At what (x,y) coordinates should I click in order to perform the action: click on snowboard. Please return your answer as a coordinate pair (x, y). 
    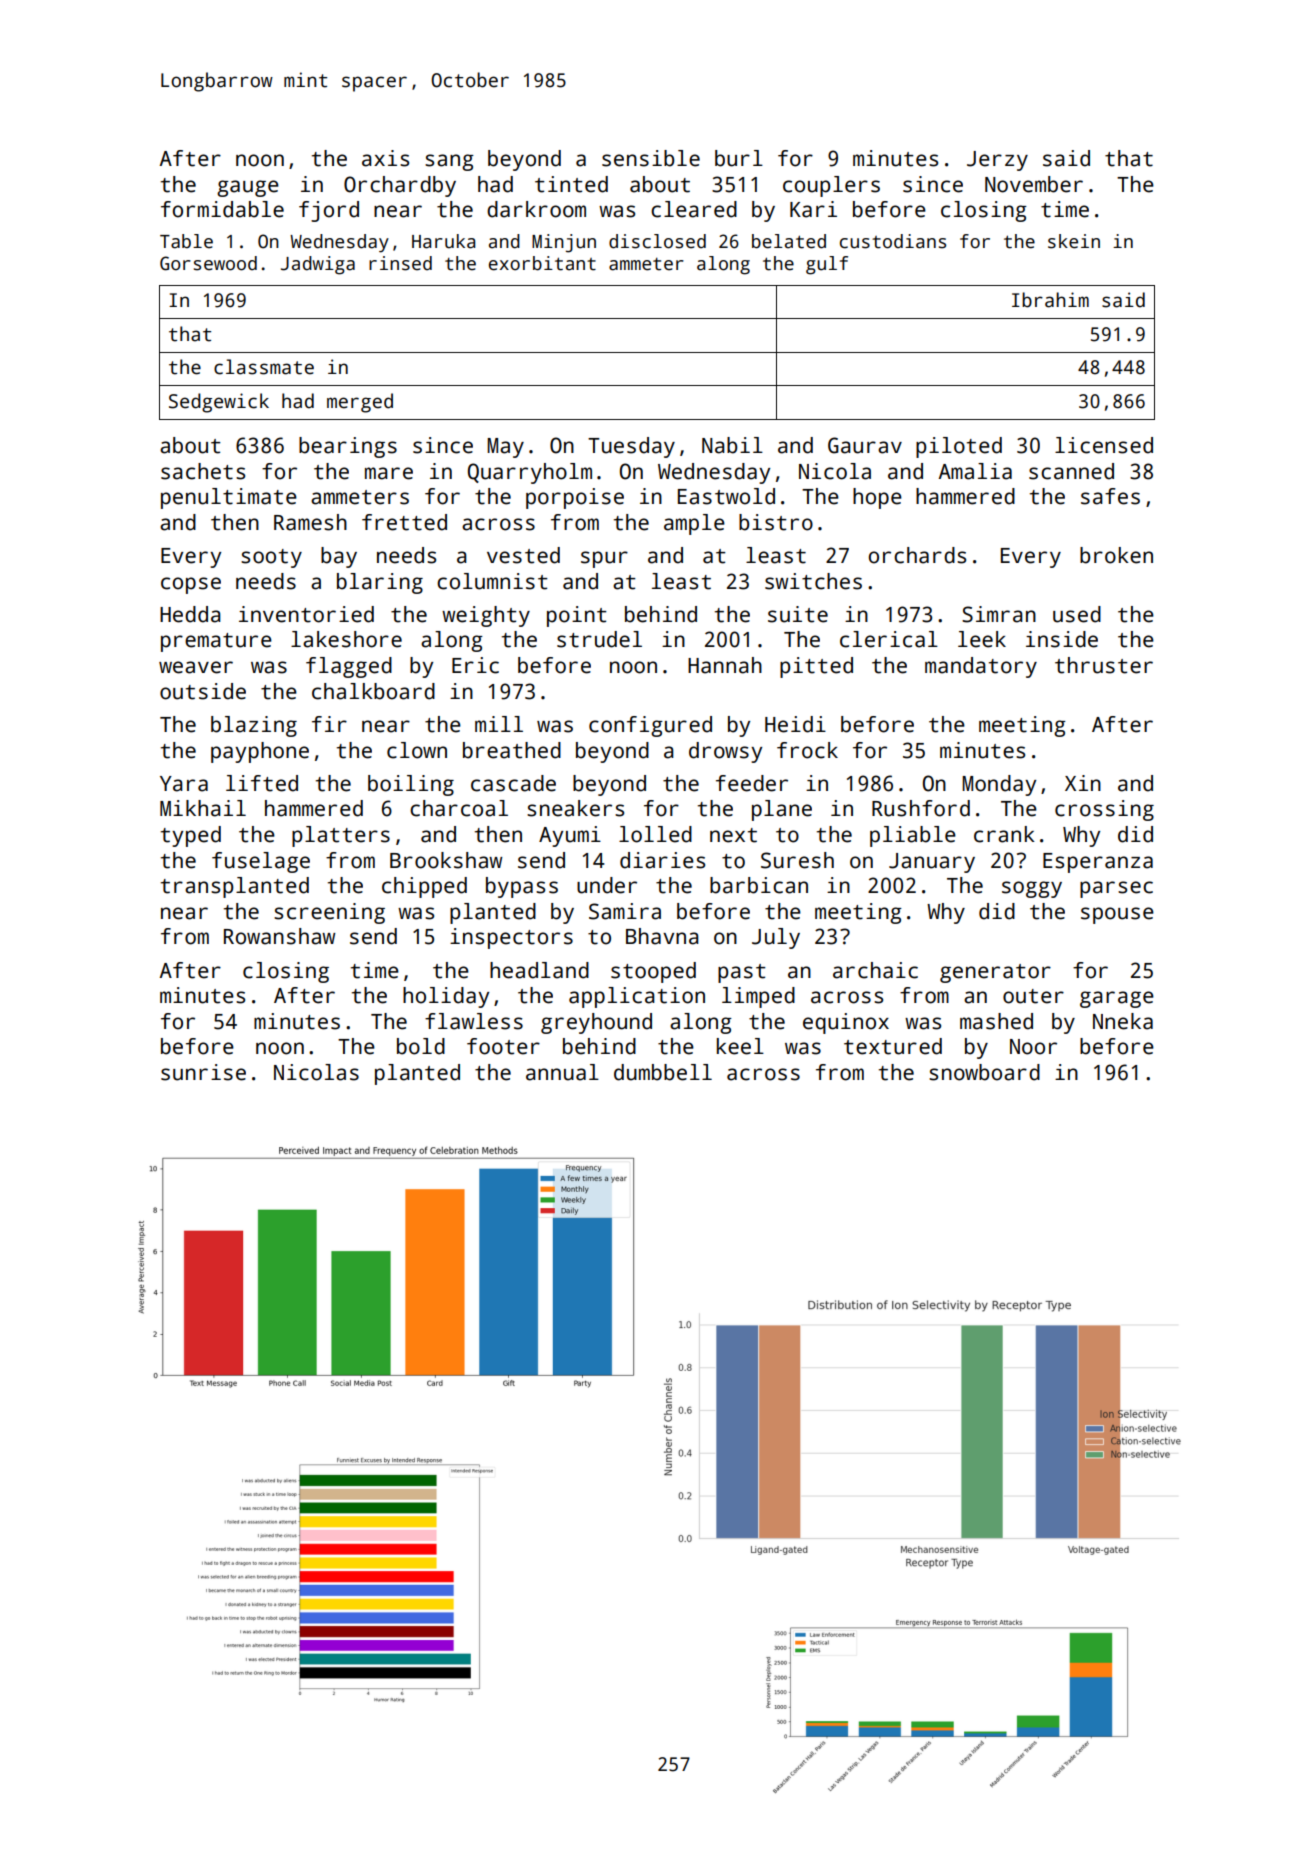
    Looking at the image, I should click on (984, 1072).
